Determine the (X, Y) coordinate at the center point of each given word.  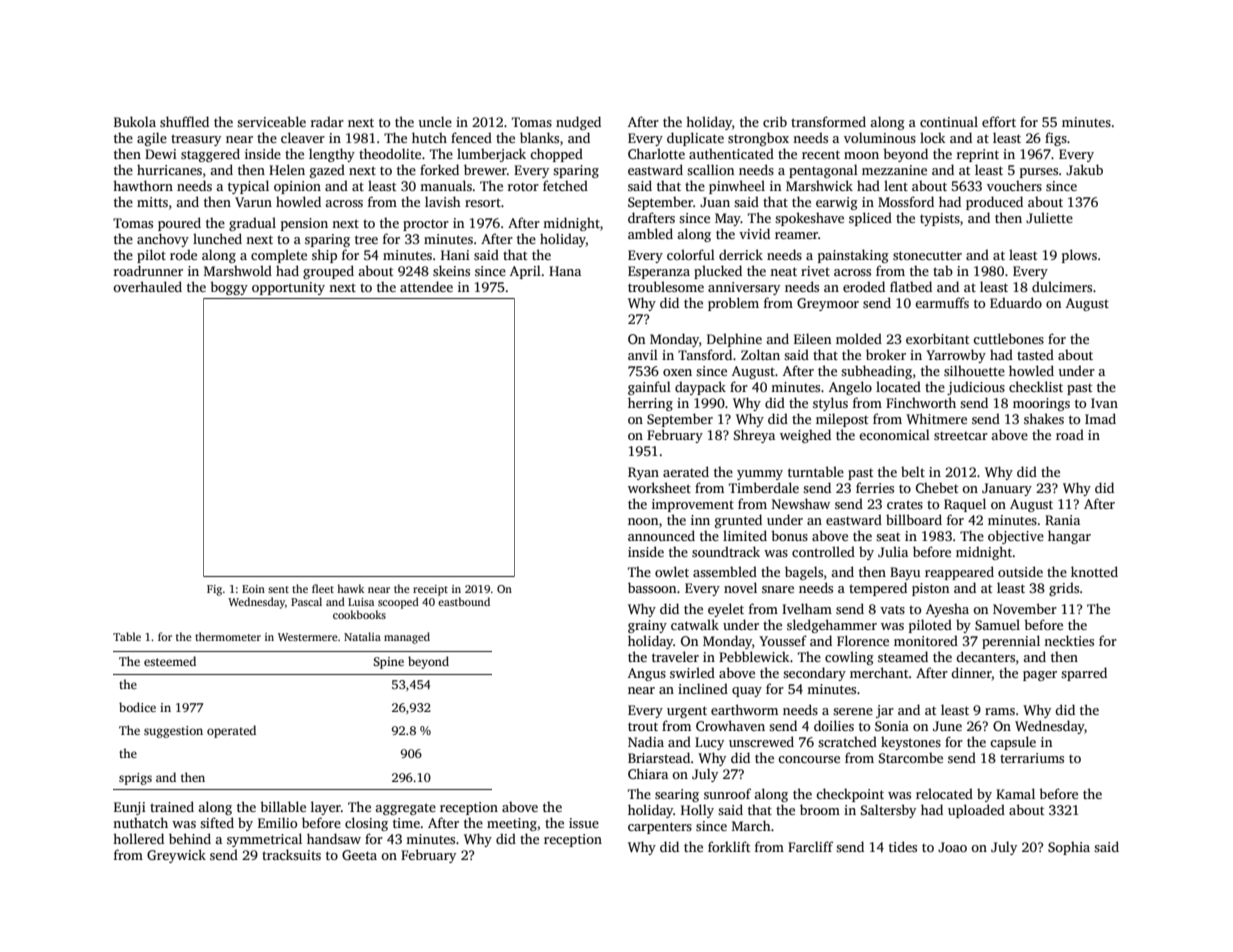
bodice (137, 707)
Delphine (734, 340)
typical (248, 187)
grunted (738, 521)
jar (885, 711)
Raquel (965, 505)
